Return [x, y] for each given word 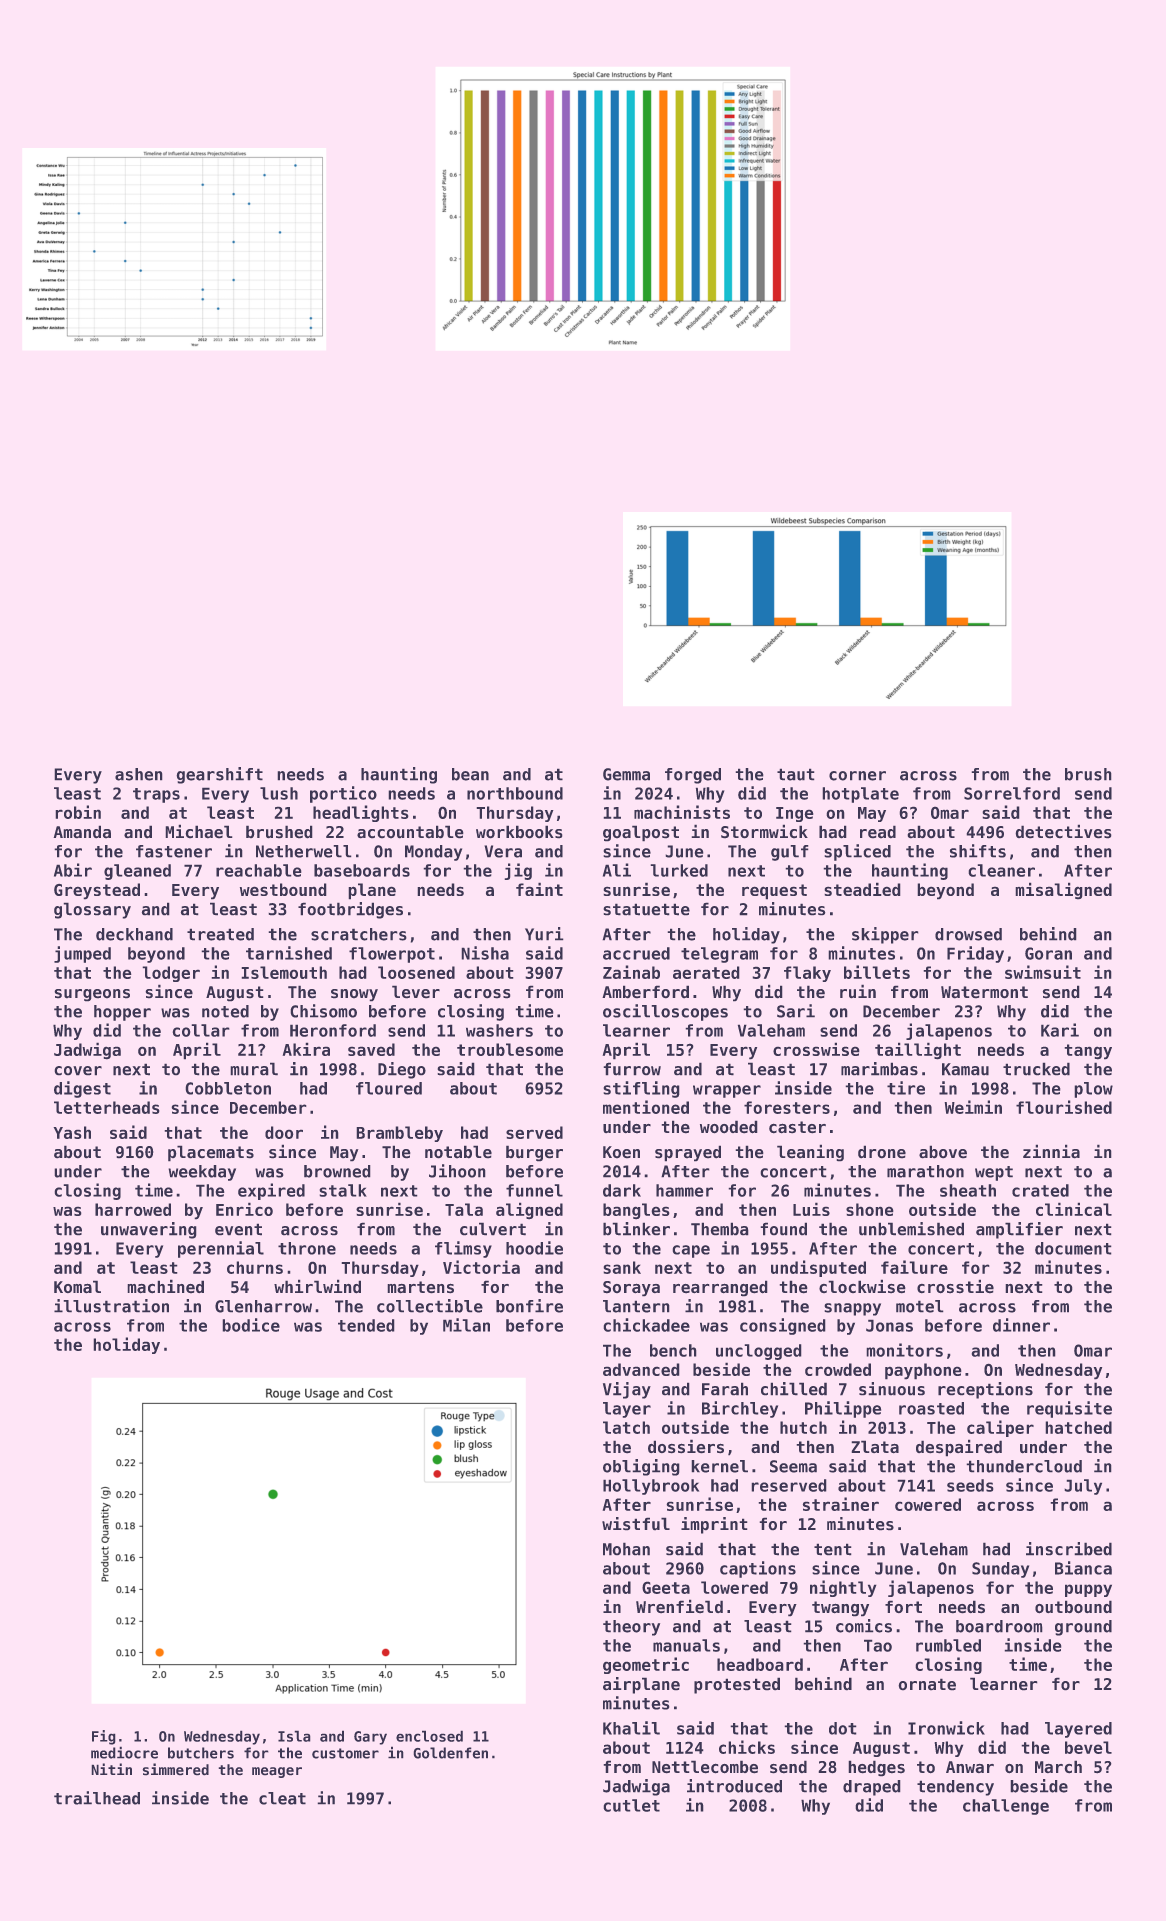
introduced [734, 1786]
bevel [1088, 1747]
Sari [796, 1011]
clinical [1074, 1209]
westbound [283, 889]
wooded [728, 1127]
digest [82, 1089]
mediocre [124, 1753]
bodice [251, 1325]
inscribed [1069, 1548]
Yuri [544, 934]
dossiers [686, 1446]
